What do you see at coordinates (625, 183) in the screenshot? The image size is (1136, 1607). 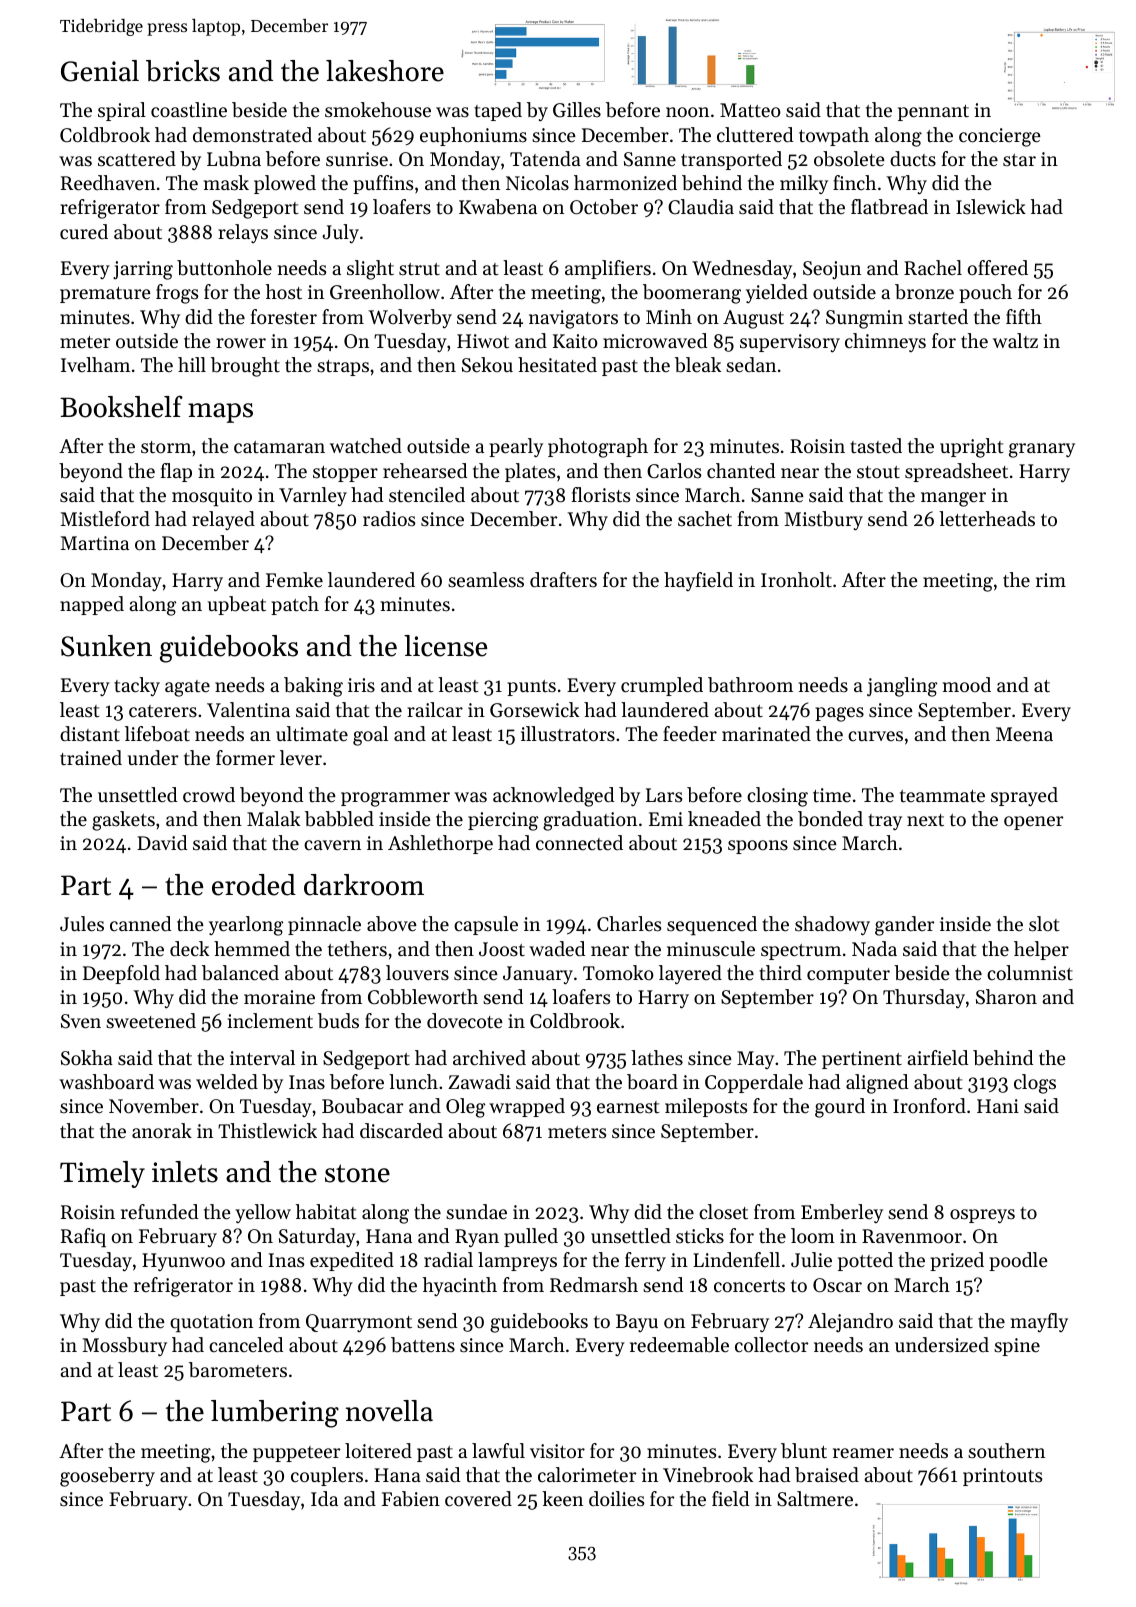 I see `harmonized` at bounding box center [625, 183].
